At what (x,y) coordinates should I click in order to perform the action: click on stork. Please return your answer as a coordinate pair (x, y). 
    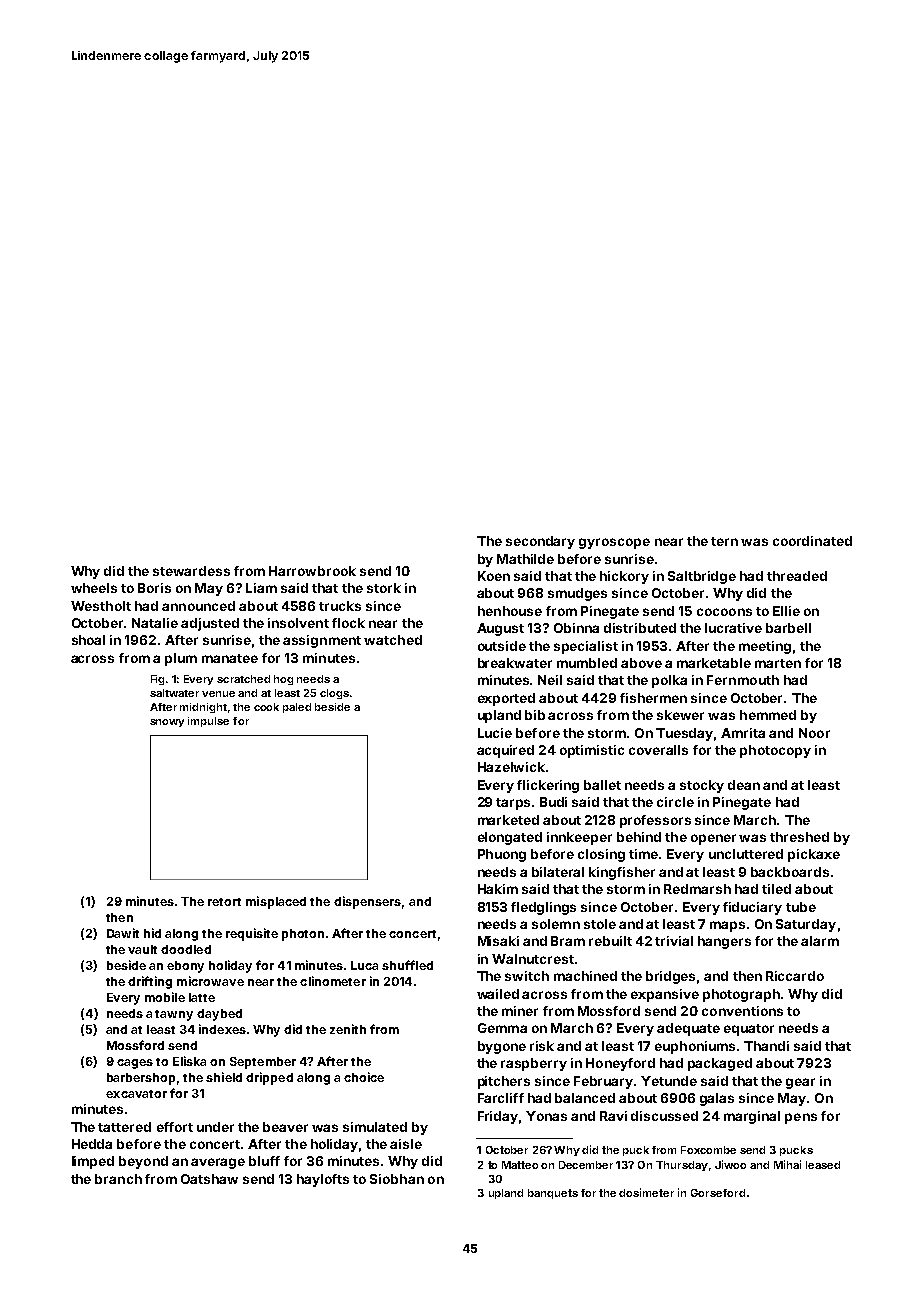
    Looking at the image, I should click on (384, 588).
